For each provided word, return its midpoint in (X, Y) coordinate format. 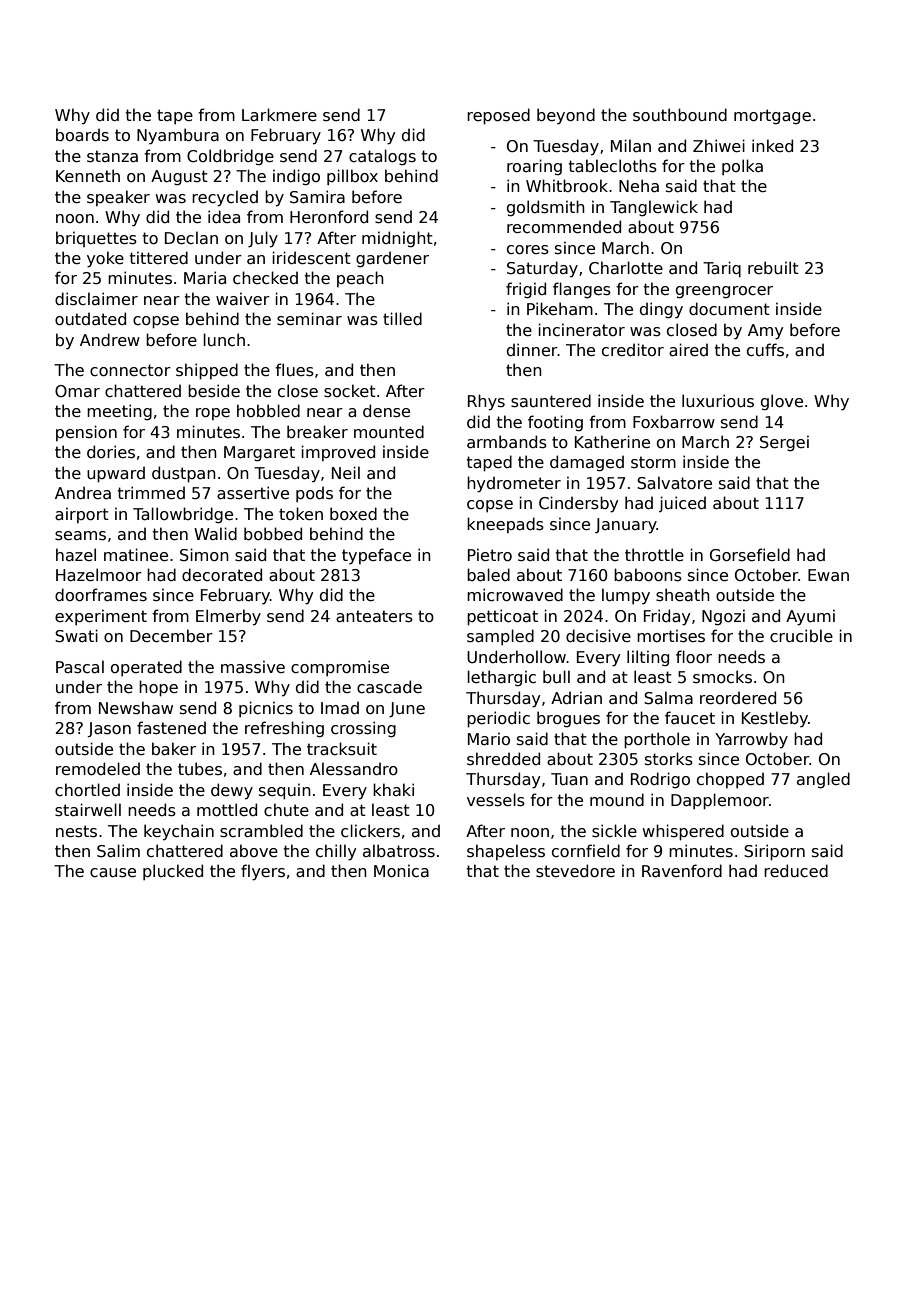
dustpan (184, 474)
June (407, 710)
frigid (526, 290)
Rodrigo (660, 780)
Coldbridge (230, 157)
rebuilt (773, 267)
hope (158, 688)
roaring (534, 167)
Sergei (784, 443)
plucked (173, 872)
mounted (389, 431)
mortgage (772, 117)
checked (265, 278)
